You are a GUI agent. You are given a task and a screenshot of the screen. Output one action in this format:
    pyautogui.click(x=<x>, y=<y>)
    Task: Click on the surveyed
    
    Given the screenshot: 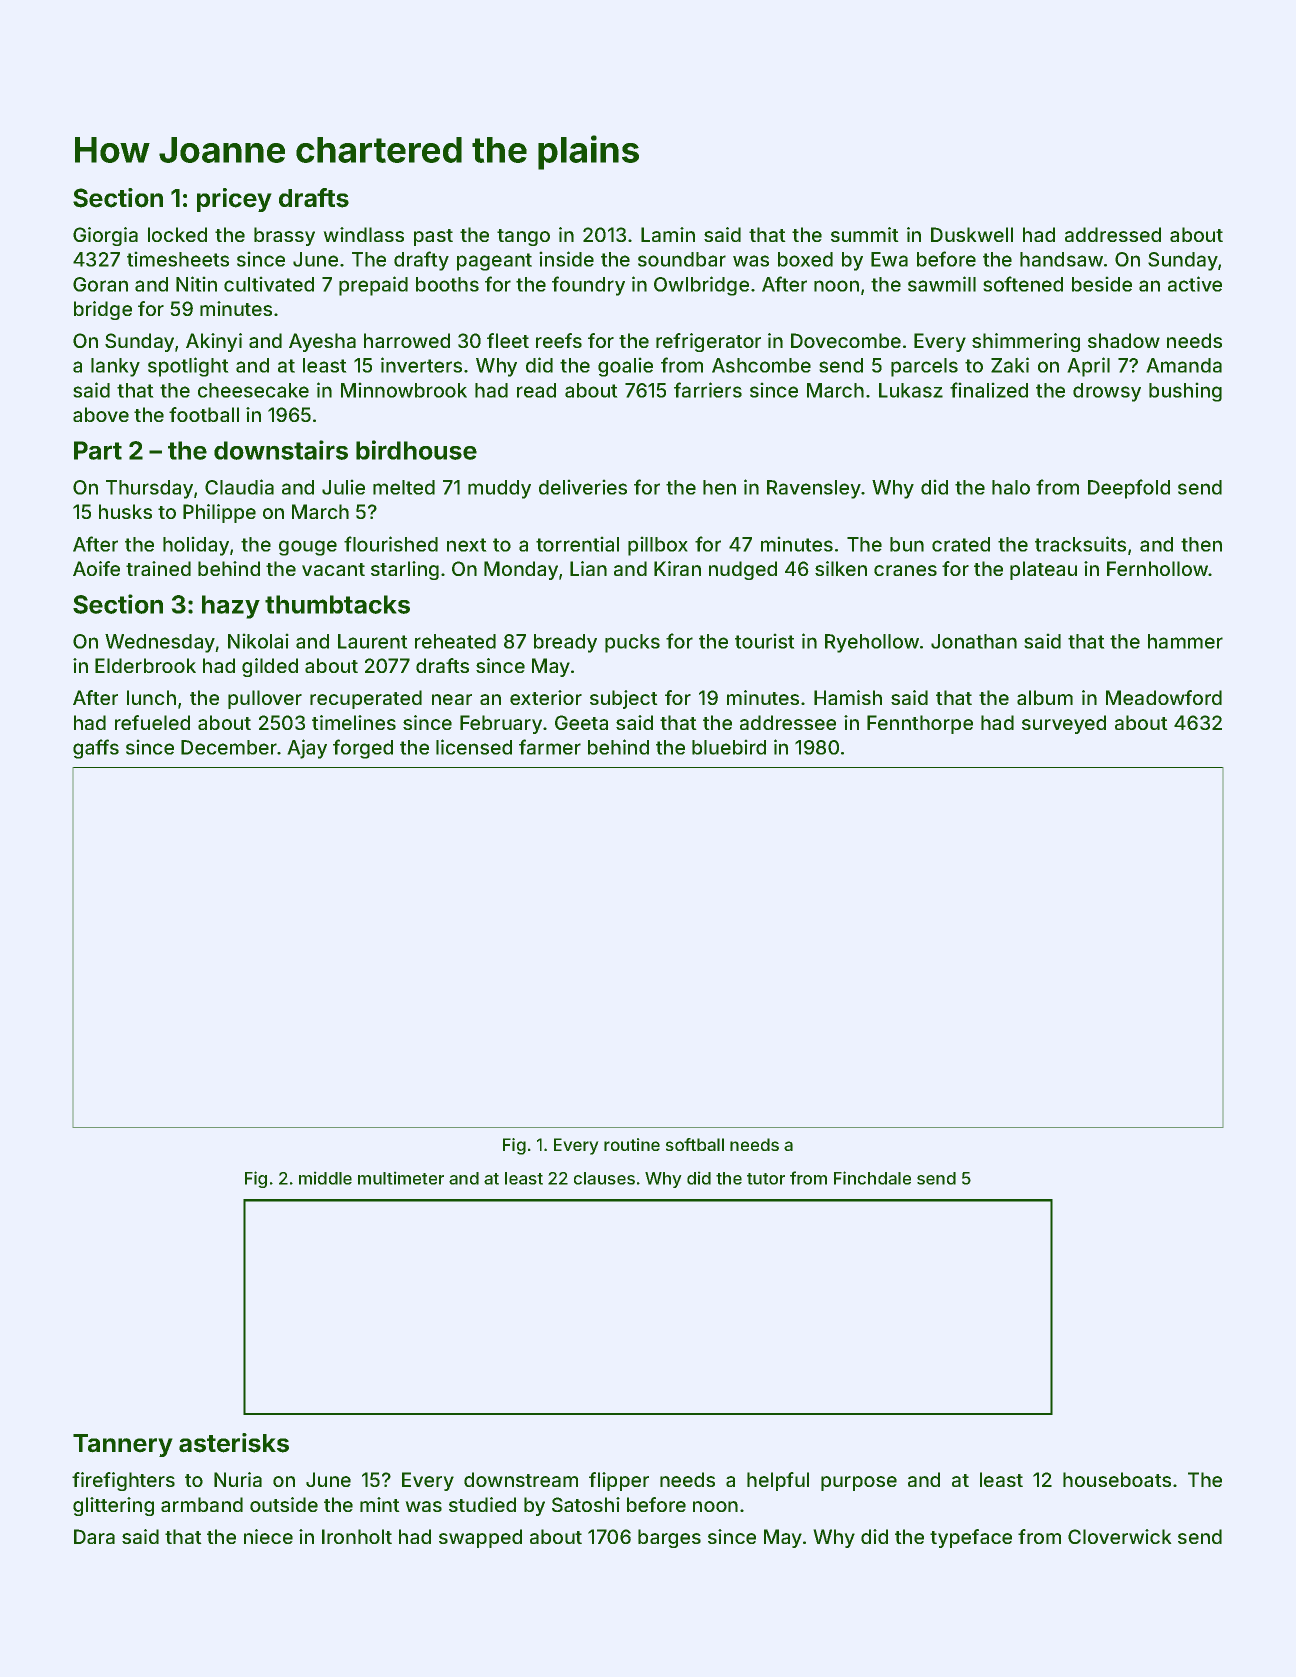 What is the action you would take?
    pyautogui.click(x=1064, y=724)
